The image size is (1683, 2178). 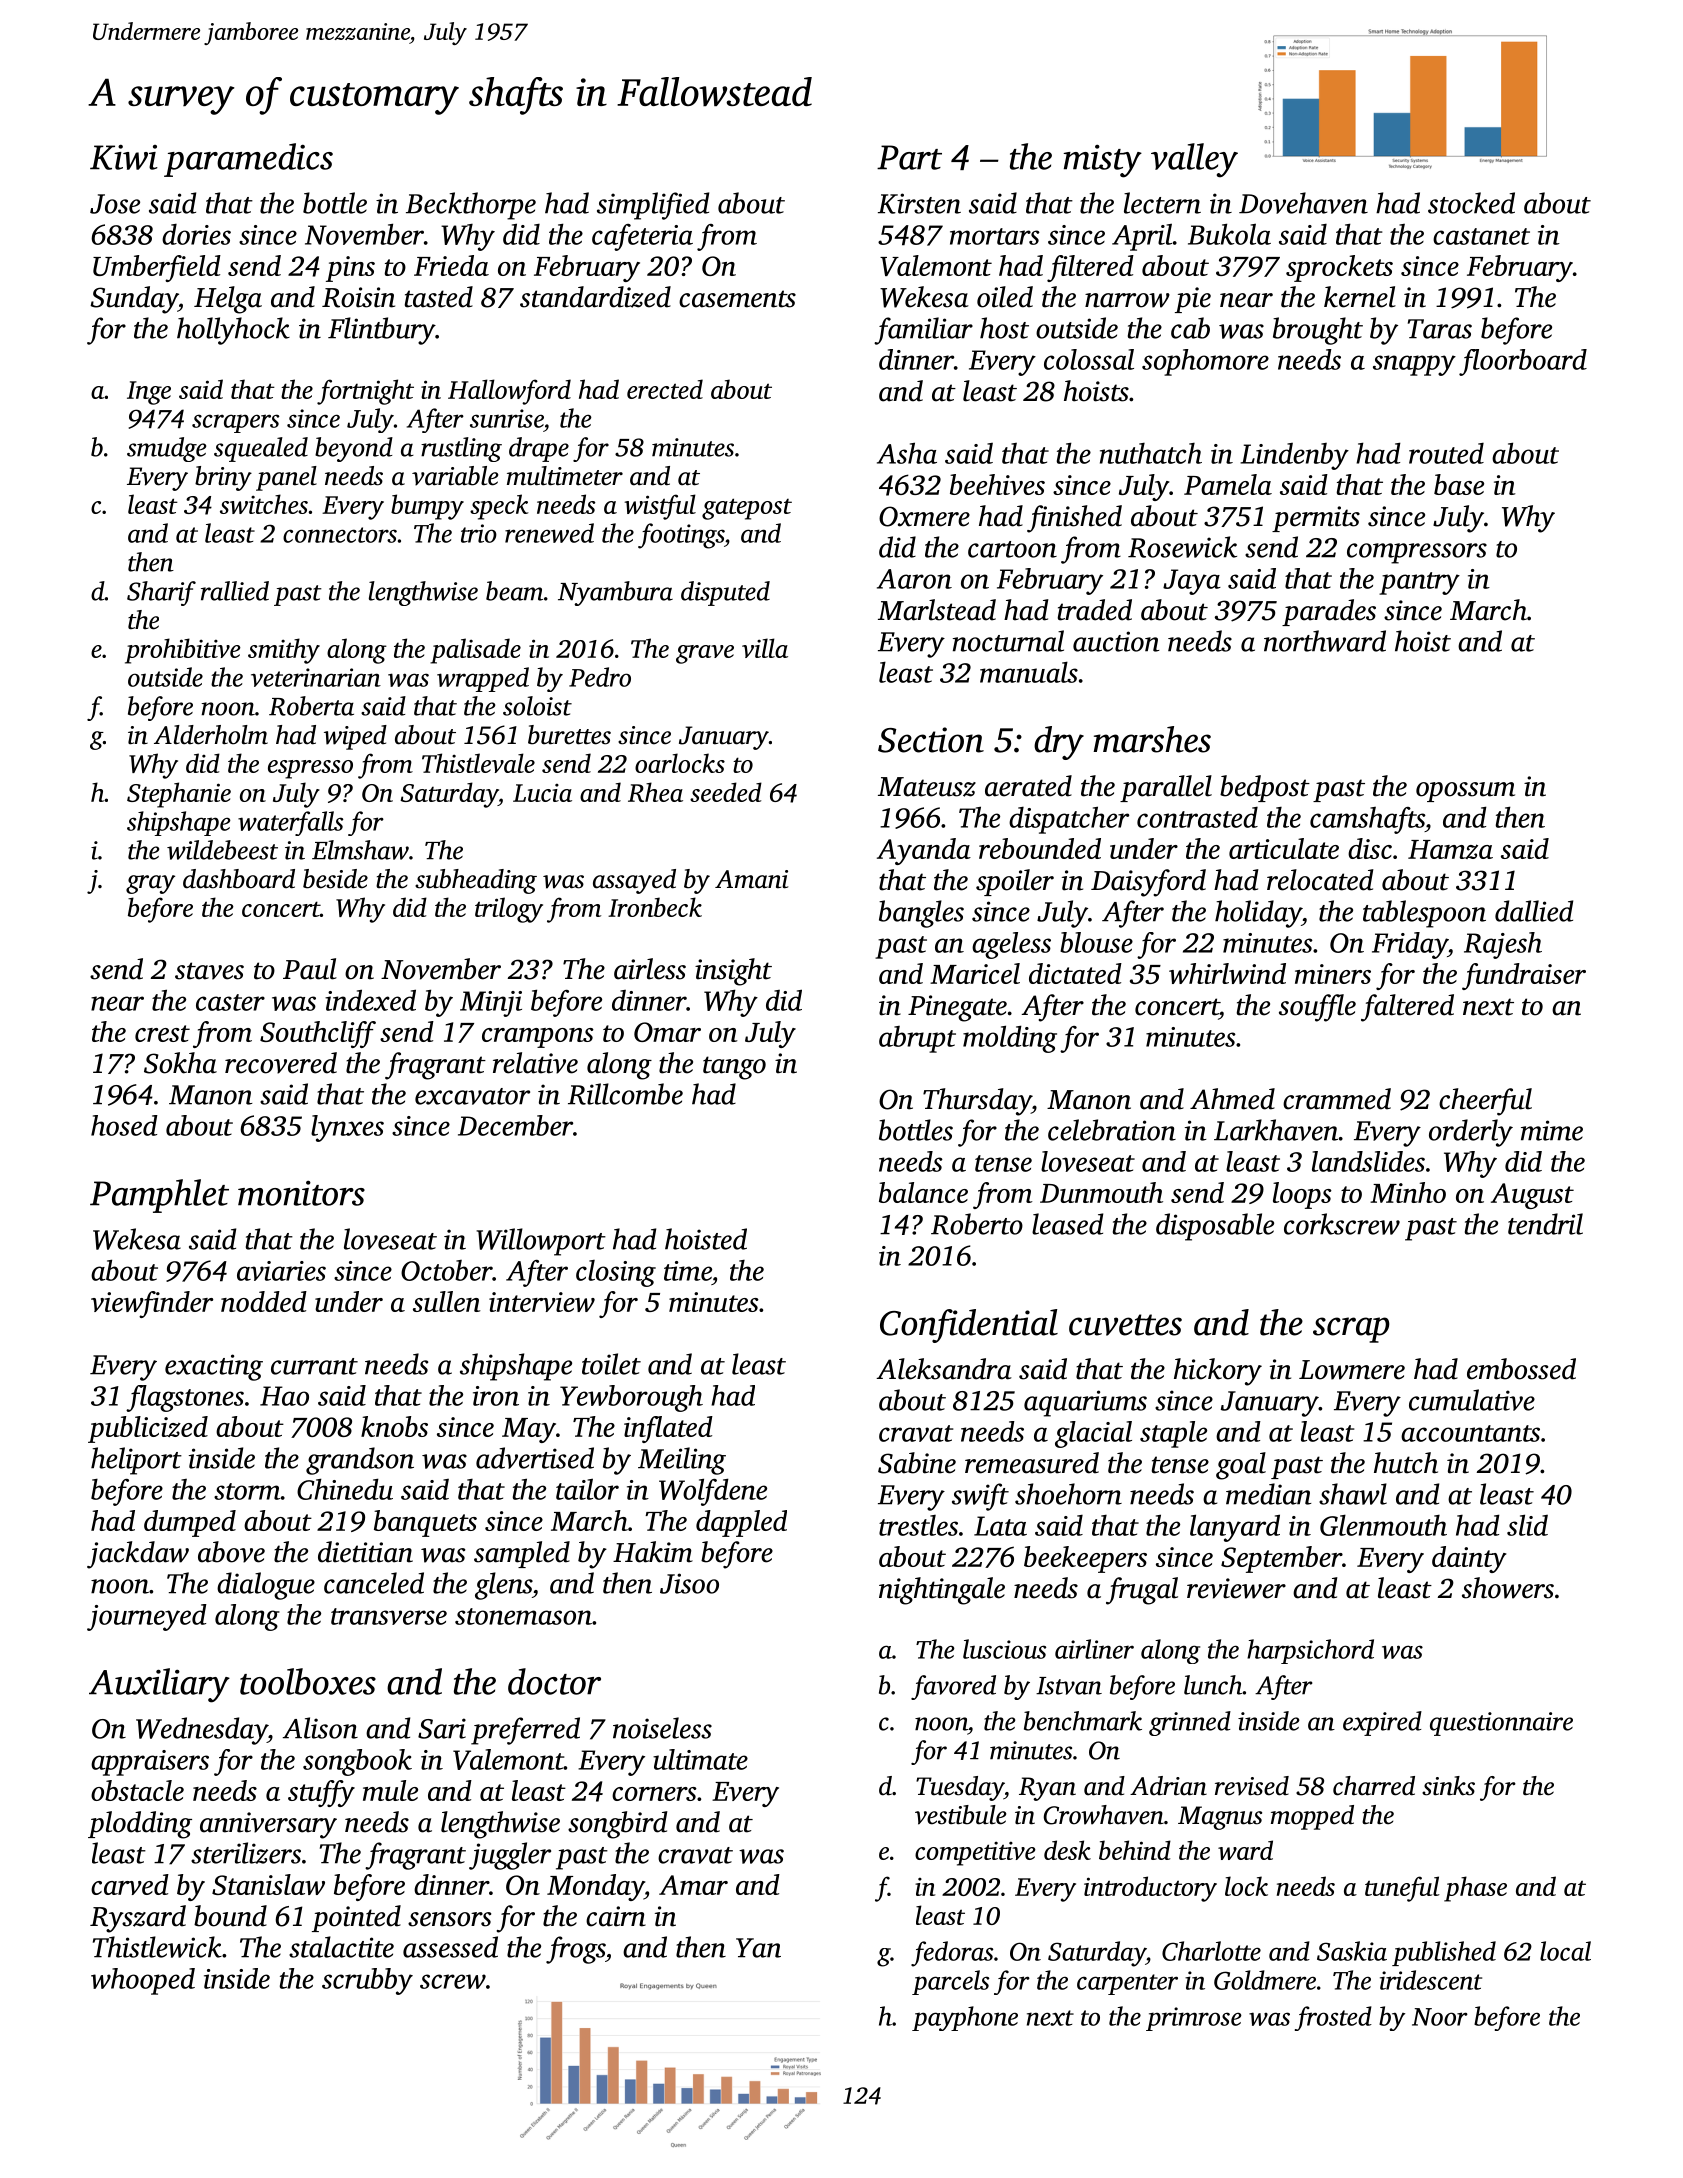 What do you see at coordinates (931, 740) in the document?
I see `Section` at bounding box center [931, 740].
